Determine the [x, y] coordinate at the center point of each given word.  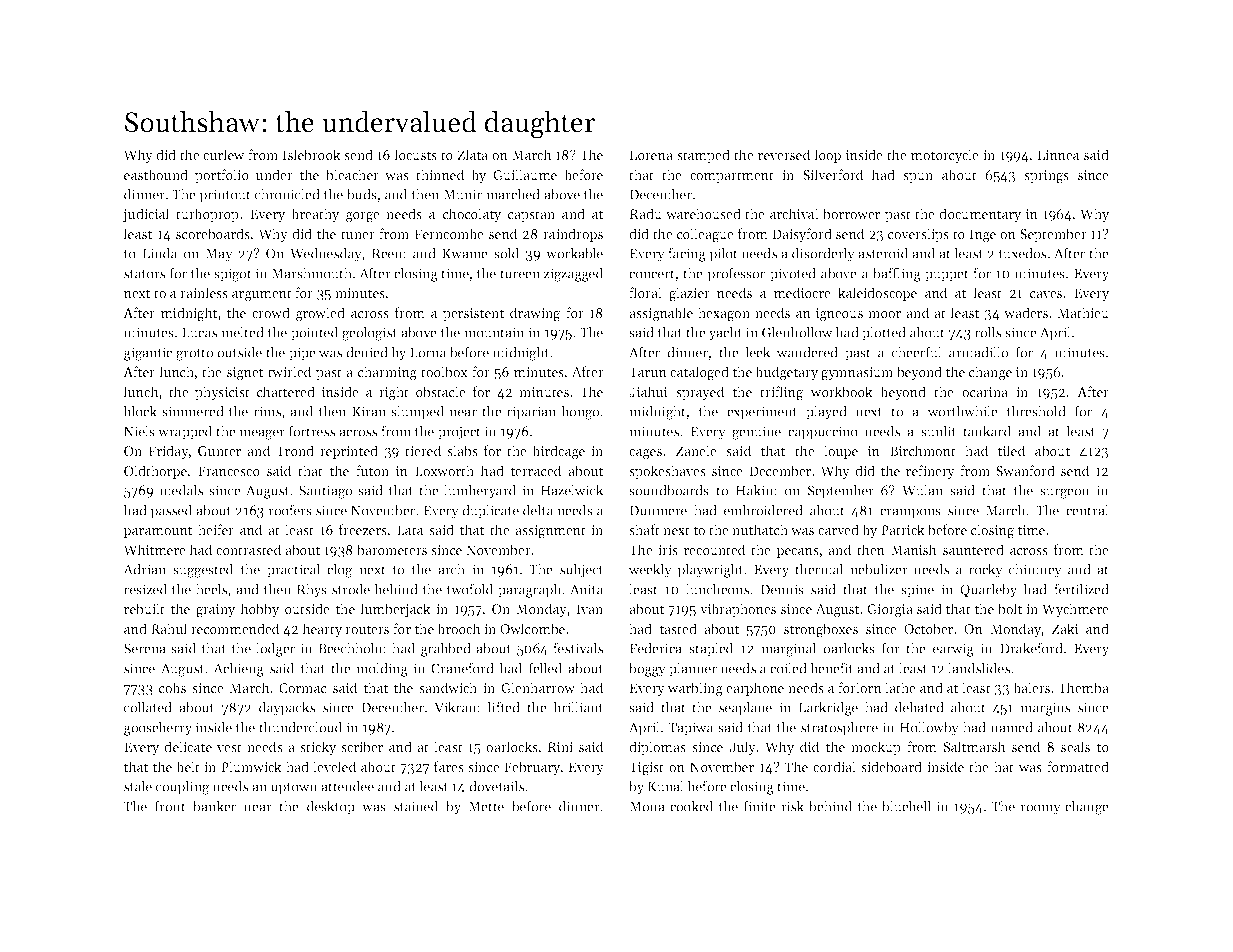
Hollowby [929, 729]
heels [211, 589]
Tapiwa [691, 729]
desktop [331, 808]
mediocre [802, 292]
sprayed [700, 393]
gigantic [148, 354]
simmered [193, 411]
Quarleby [988, 591]
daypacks [287, 709]
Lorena [651, 155]
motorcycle [945, 156]
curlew [223, 154]
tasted [678, 628]
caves [1046, 294]
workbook [842, 391]
